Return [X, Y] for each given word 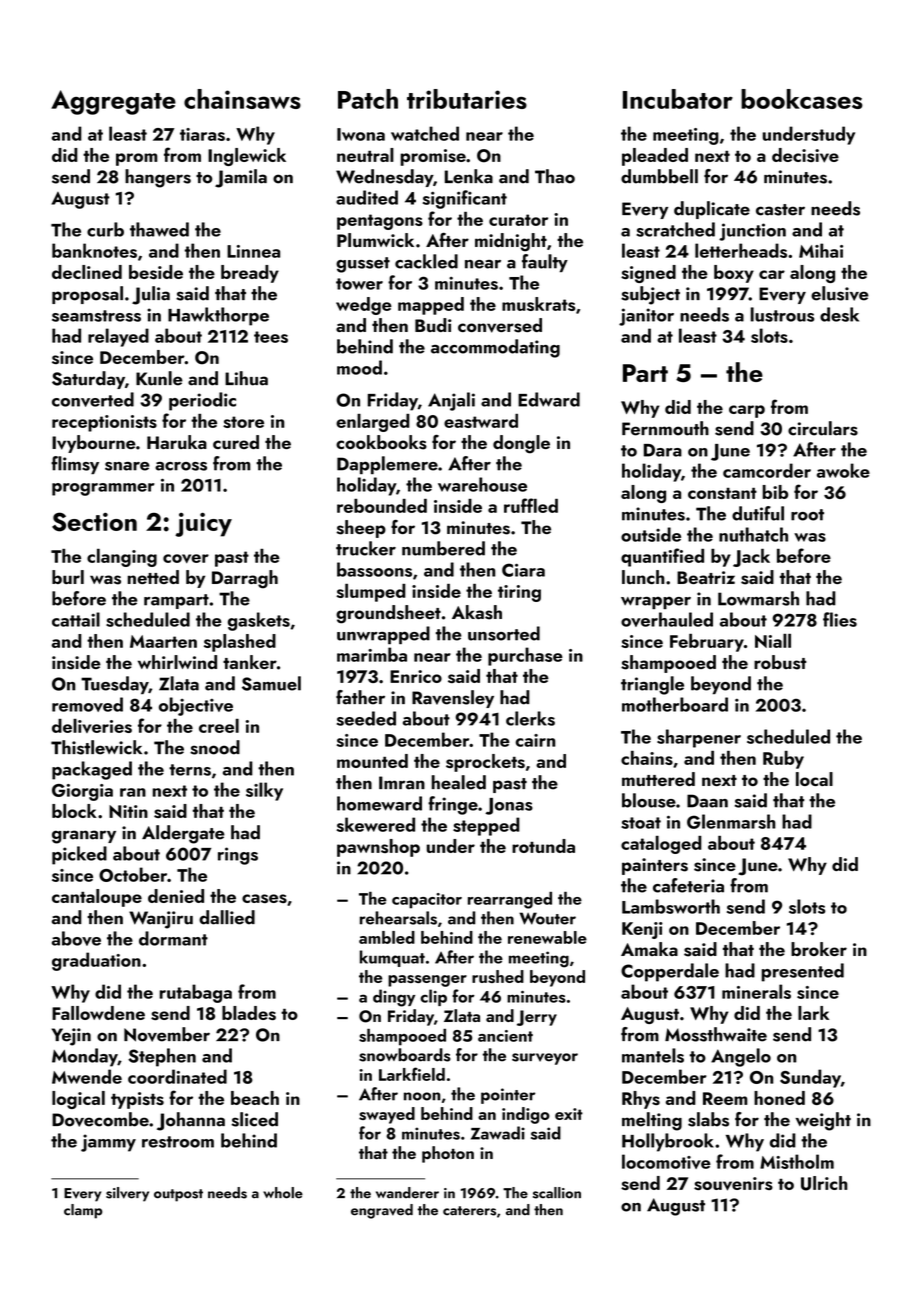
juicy [203, 524]
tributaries [467, 99]
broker [819, 949]
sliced [254, 1119]
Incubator [678, 99]
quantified [662, 557]
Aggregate [113, 102]
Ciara [523, 570]
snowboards [405, 1055]
